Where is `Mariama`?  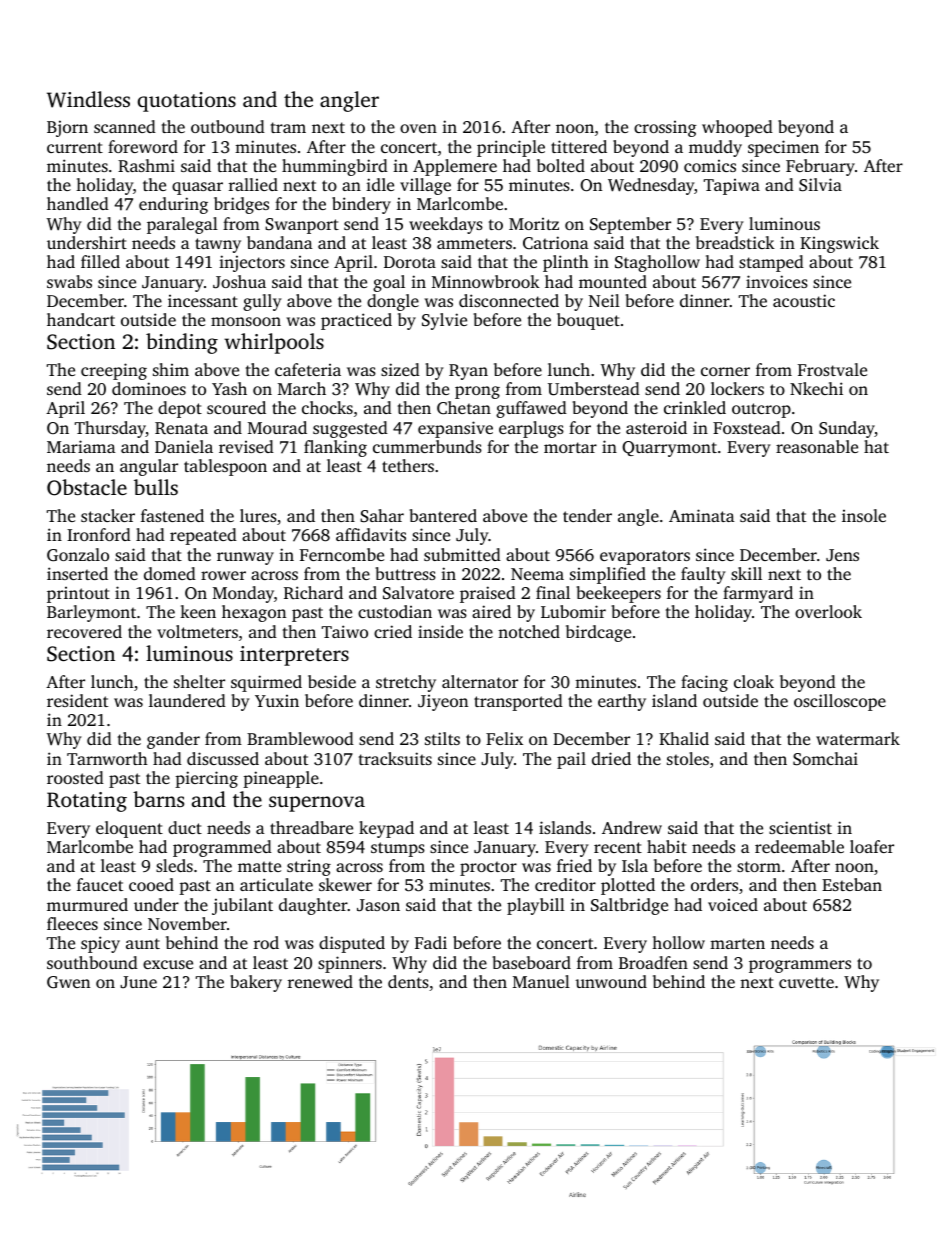 Mariama is located at coordinates (81, 446).
